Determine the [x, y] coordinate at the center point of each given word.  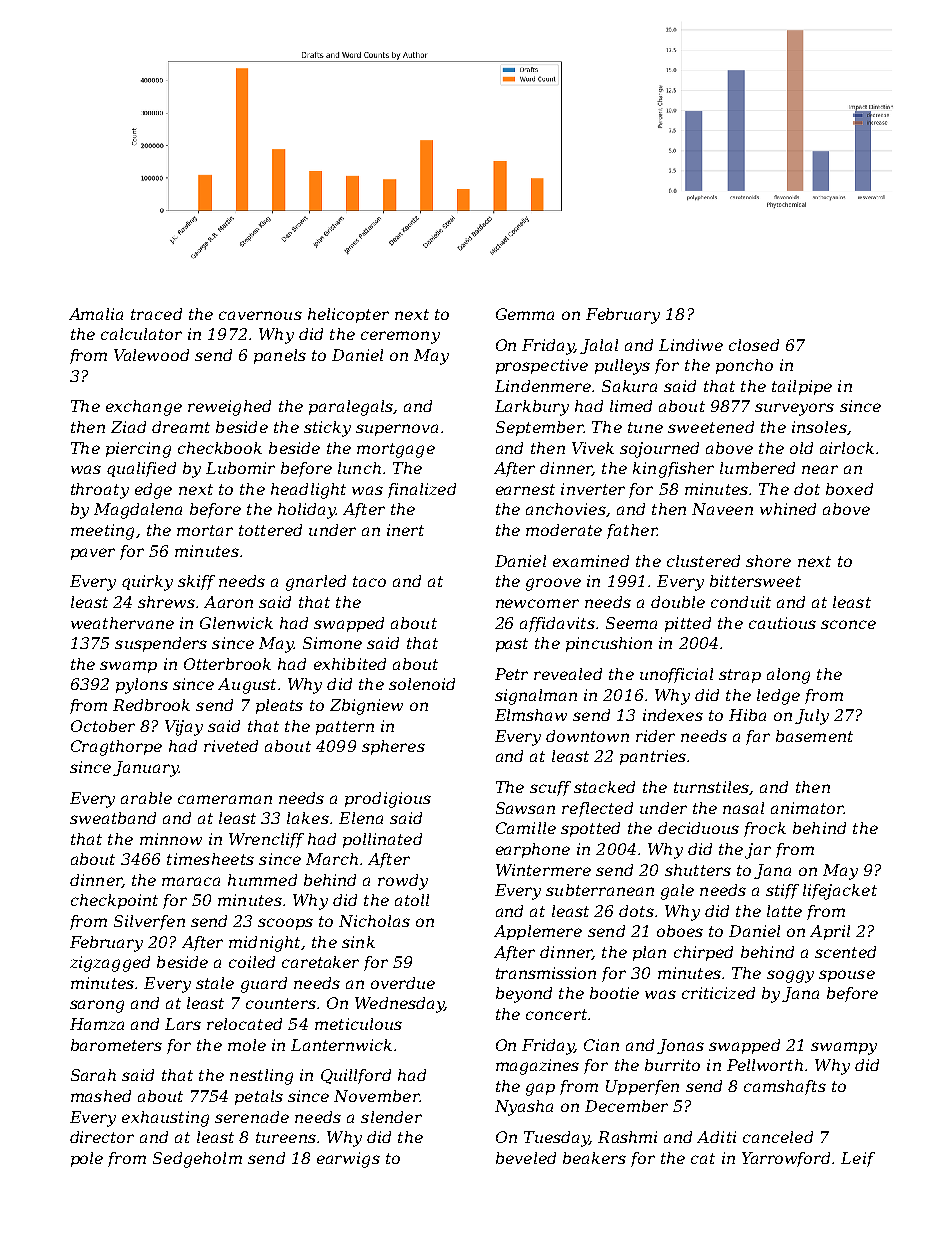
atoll [412, 900]
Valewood [151, 355]
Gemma [525, 314]
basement [814, 736]
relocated [244, 1024]
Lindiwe [691, 345]
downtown [587, 736]
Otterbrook [227, 664]
